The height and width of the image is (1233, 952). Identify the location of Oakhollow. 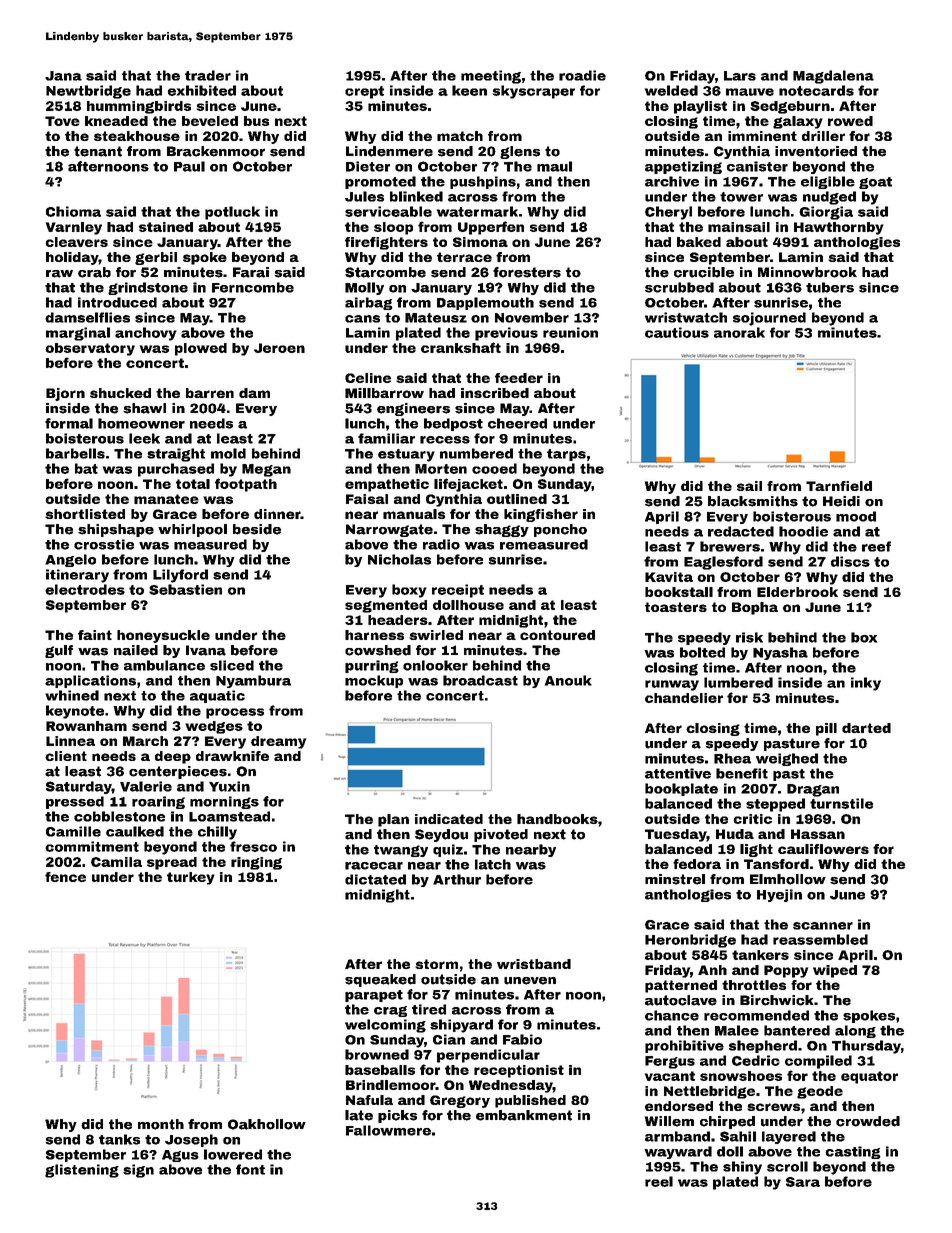
(267, 1124).
